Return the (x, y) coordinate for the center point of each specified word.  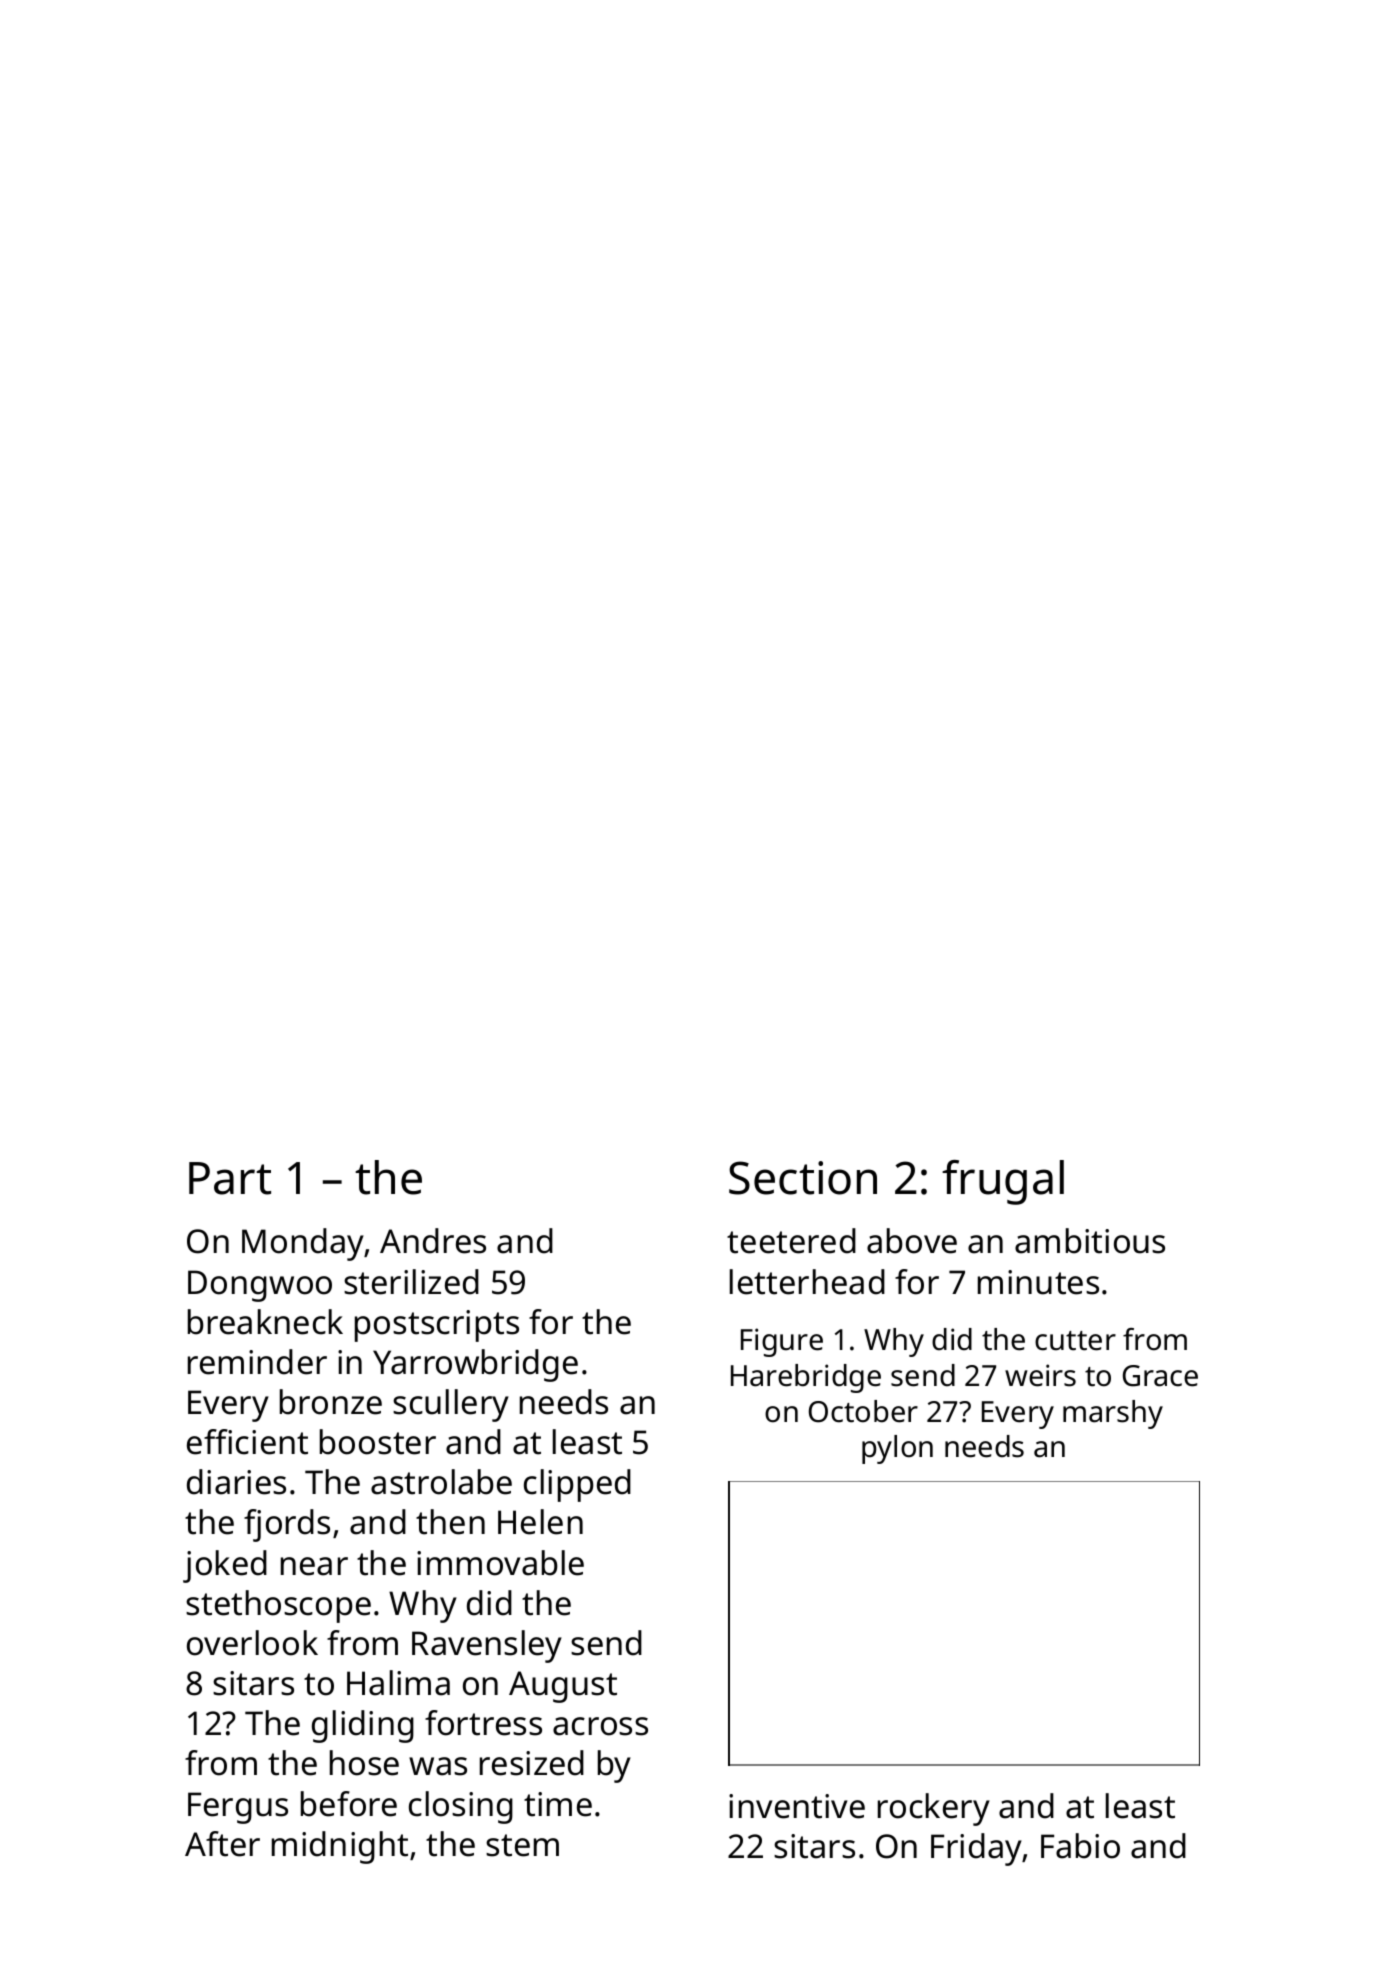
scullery (451, 1405)
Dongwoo (260, 1286)
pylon (897, 1449)
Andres (433, 1241)
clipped (577, 1485)
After (222, 1844)
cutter (1075, 1341)
